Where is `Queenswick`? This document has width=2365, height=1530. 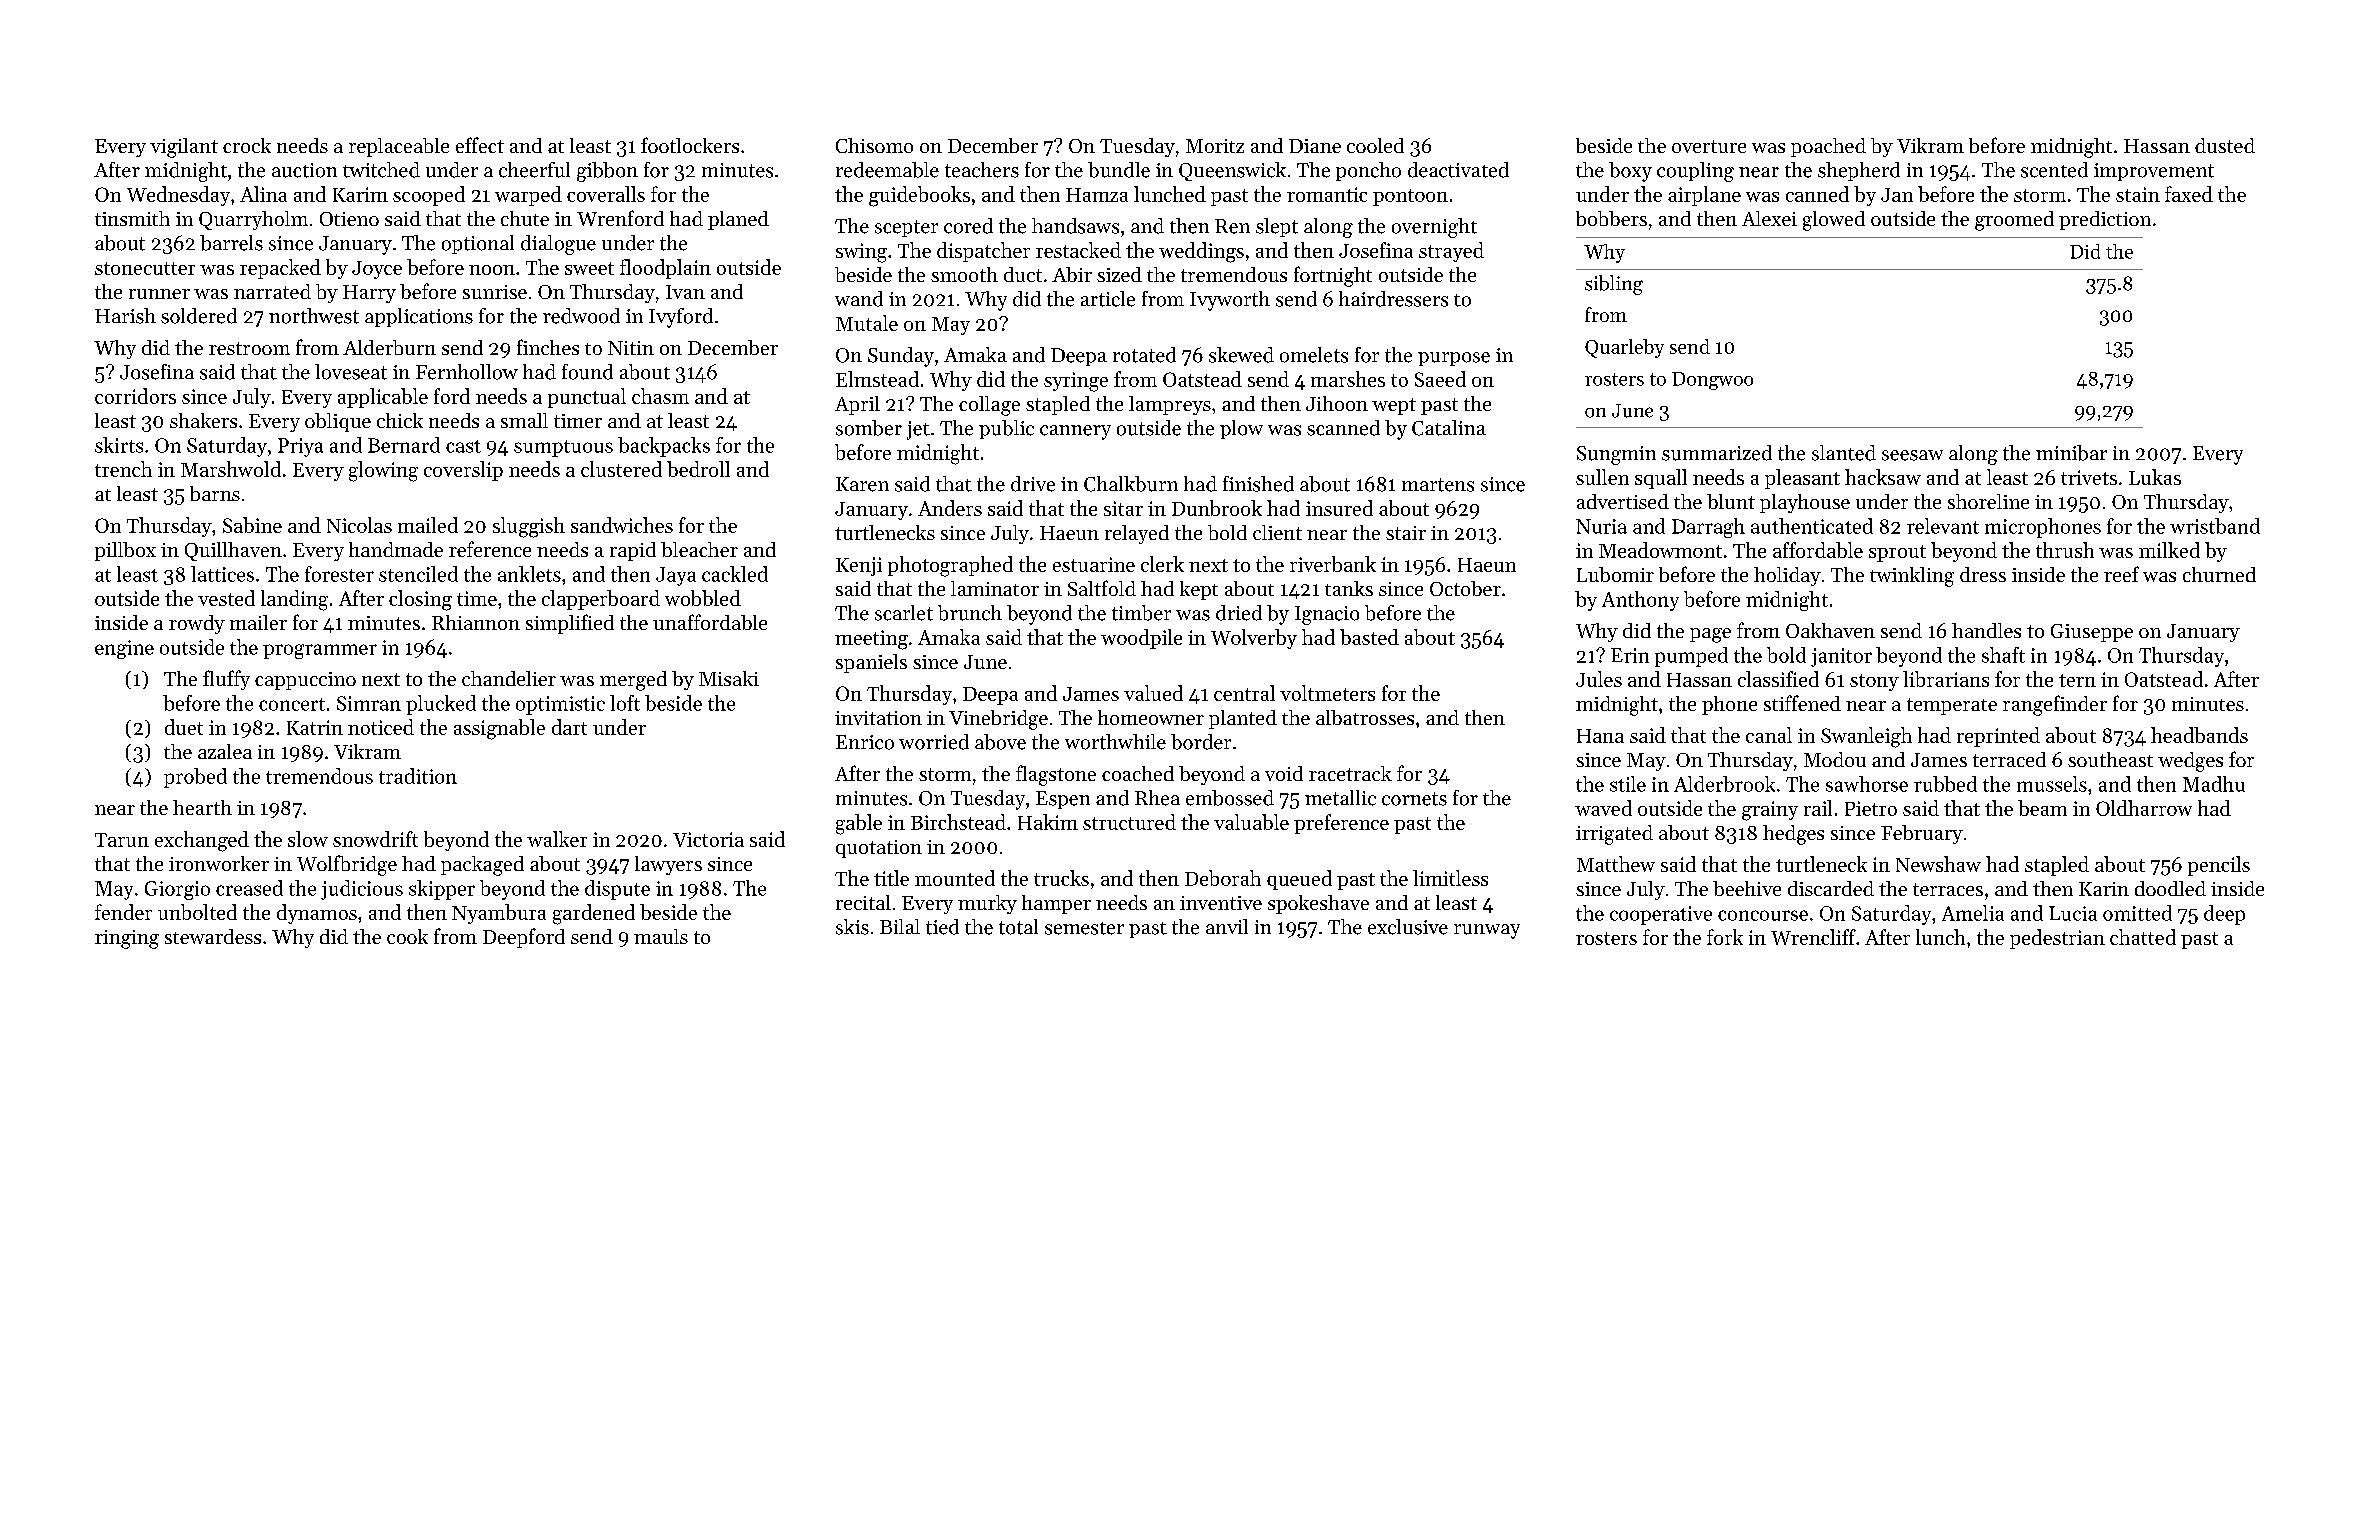
Queenswick is located at coordinates (1232, 171).
